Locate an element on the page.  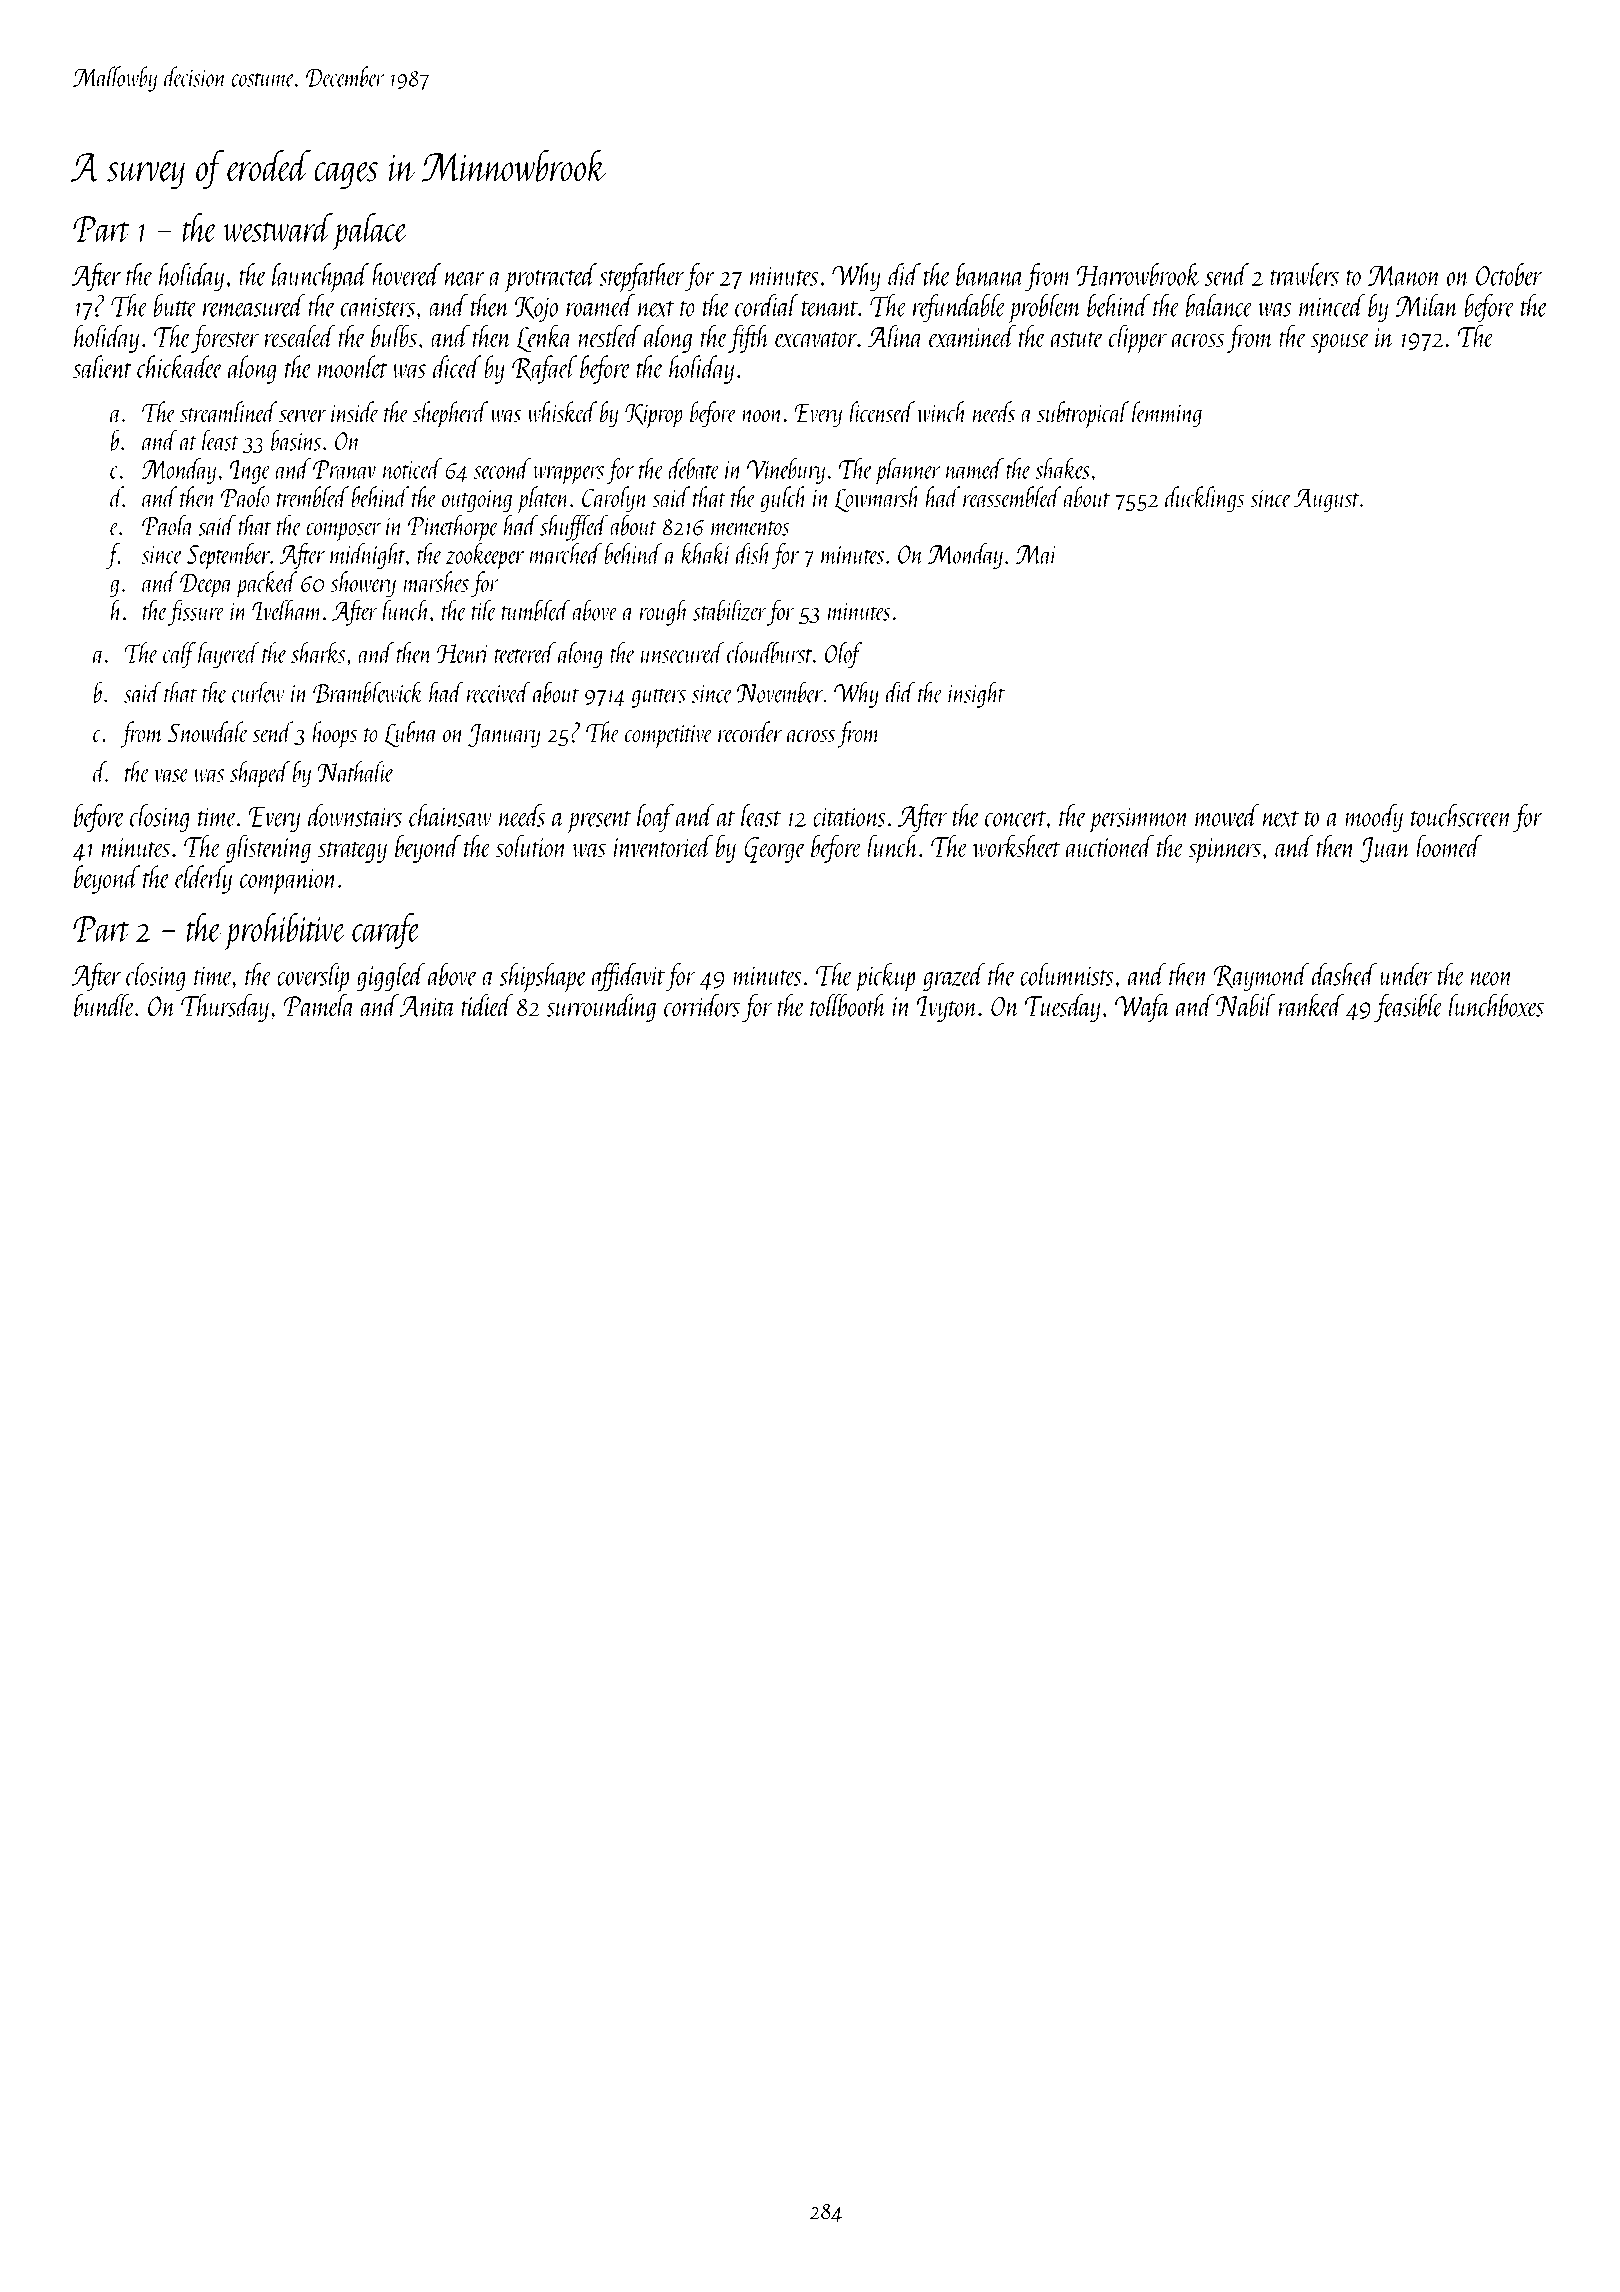
August is located at coordinates (1327, 500).
